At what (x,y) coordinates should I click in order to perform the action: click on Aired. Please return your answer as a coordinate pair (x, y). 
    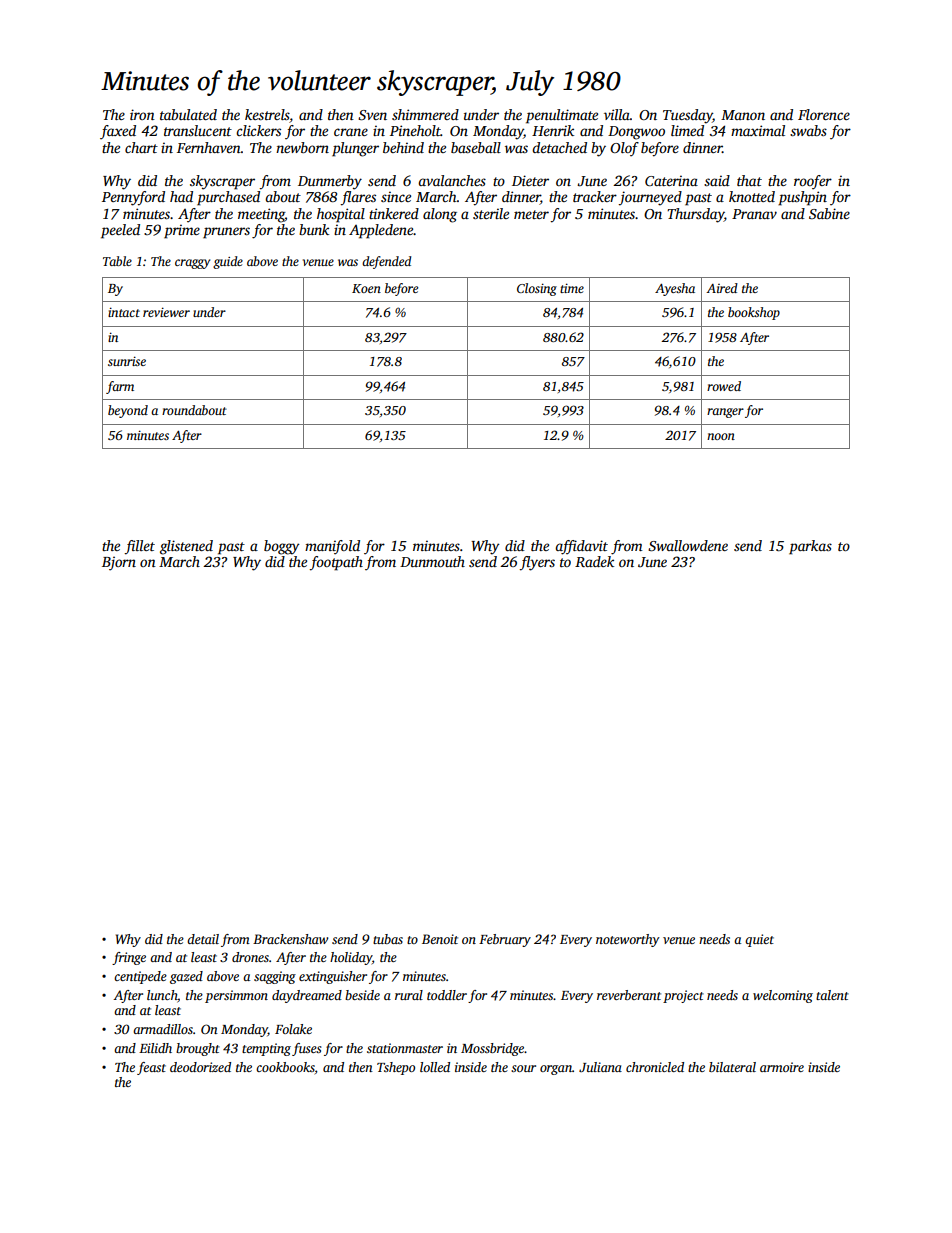
    Looking at the image, I should click on (722, 288).
